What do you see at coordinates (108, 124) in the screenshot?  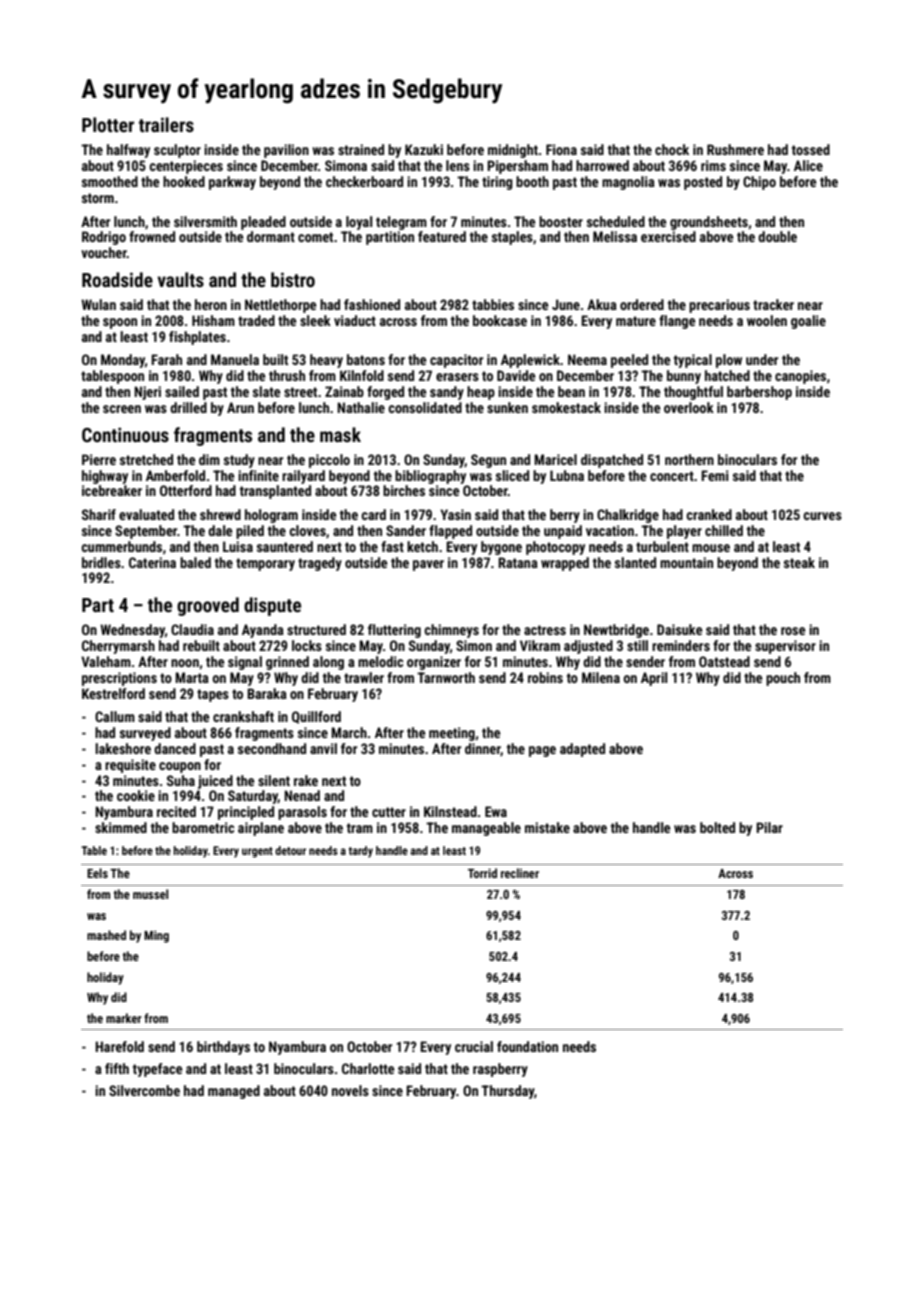 I see `Plotter` at bounding box center [108, 124].
